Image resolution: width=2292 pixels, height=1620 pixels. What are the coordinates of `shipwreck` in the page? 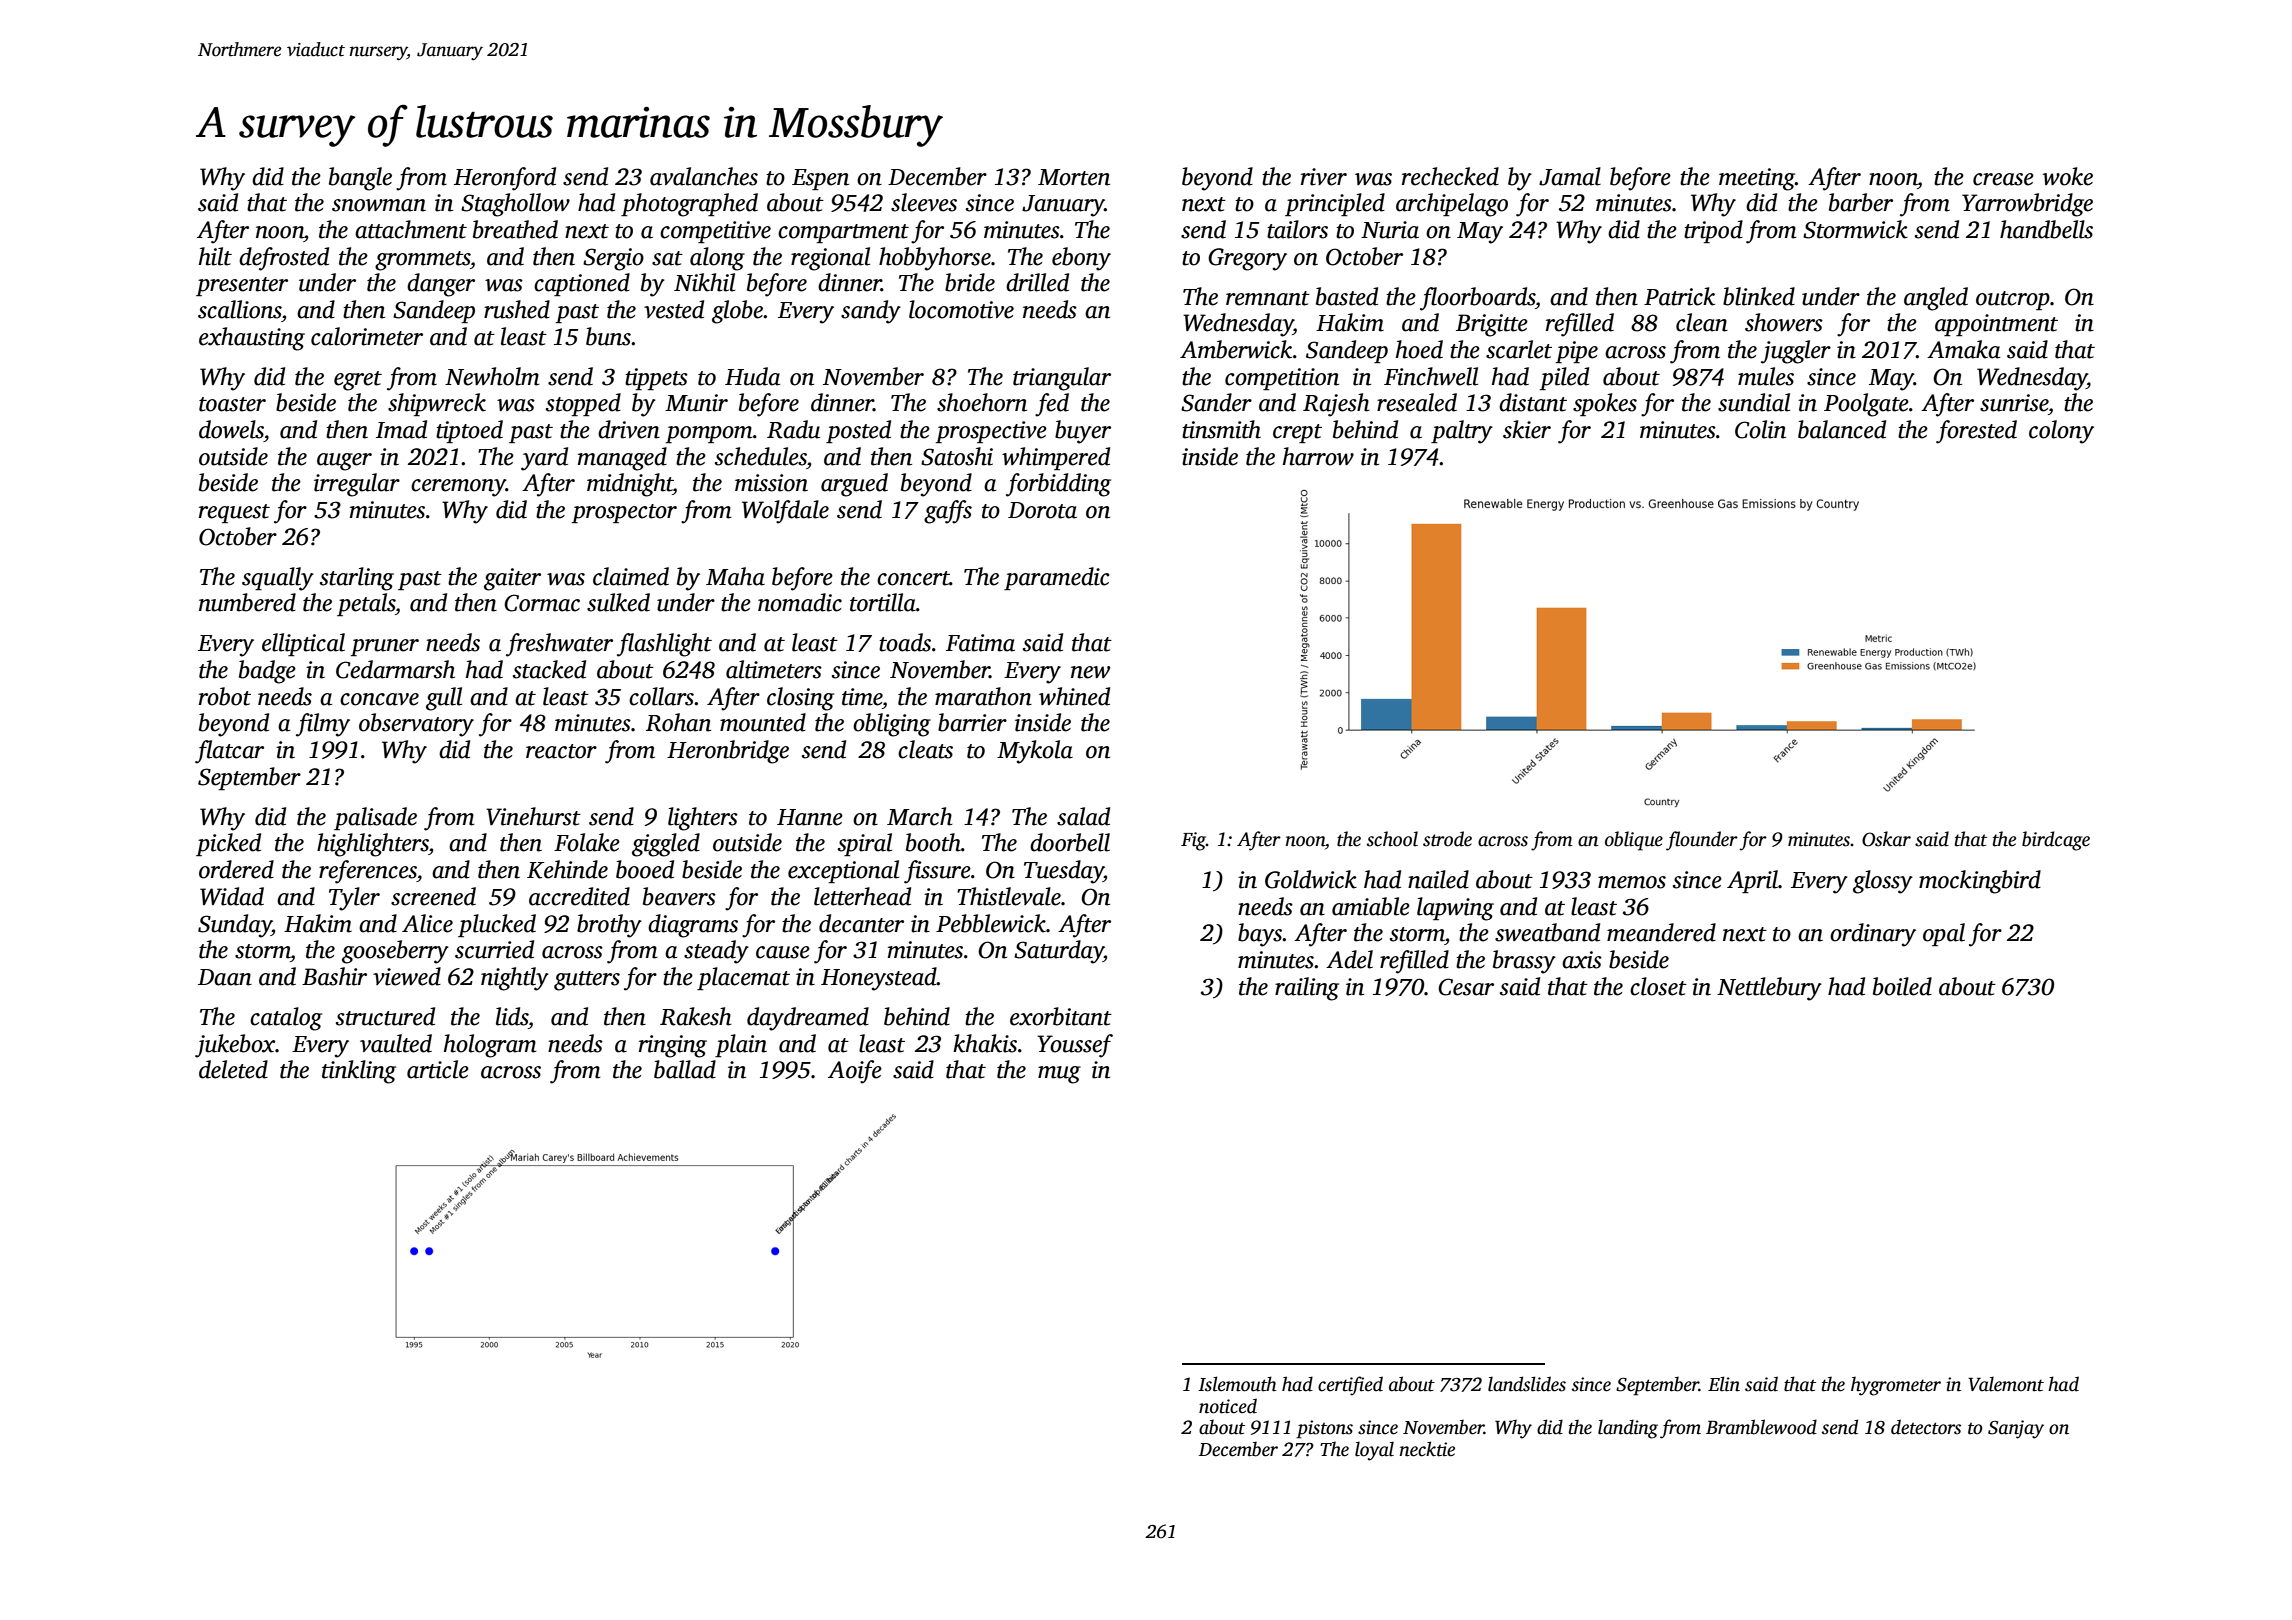 It's located at (437, 404).
